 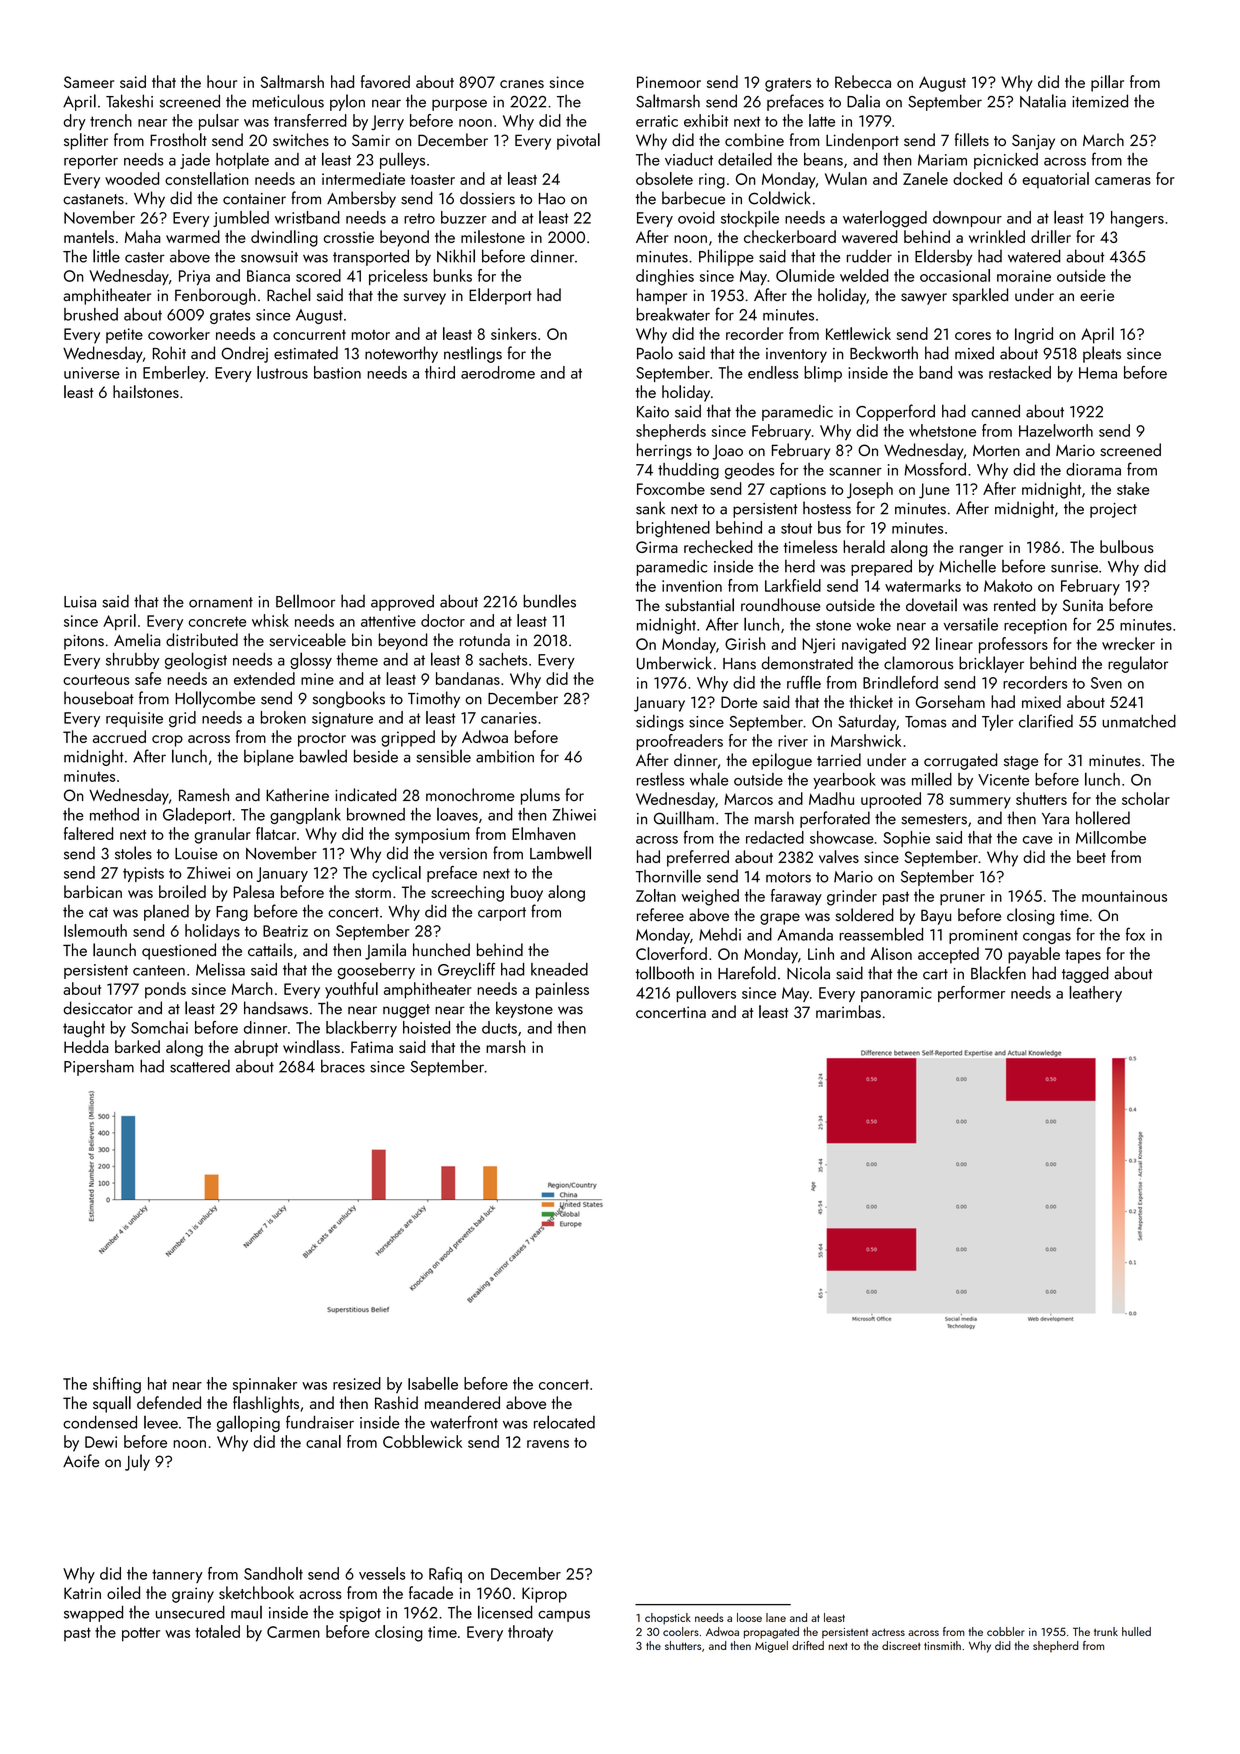 I want to click on sensible, so click(x=443, y=756).
